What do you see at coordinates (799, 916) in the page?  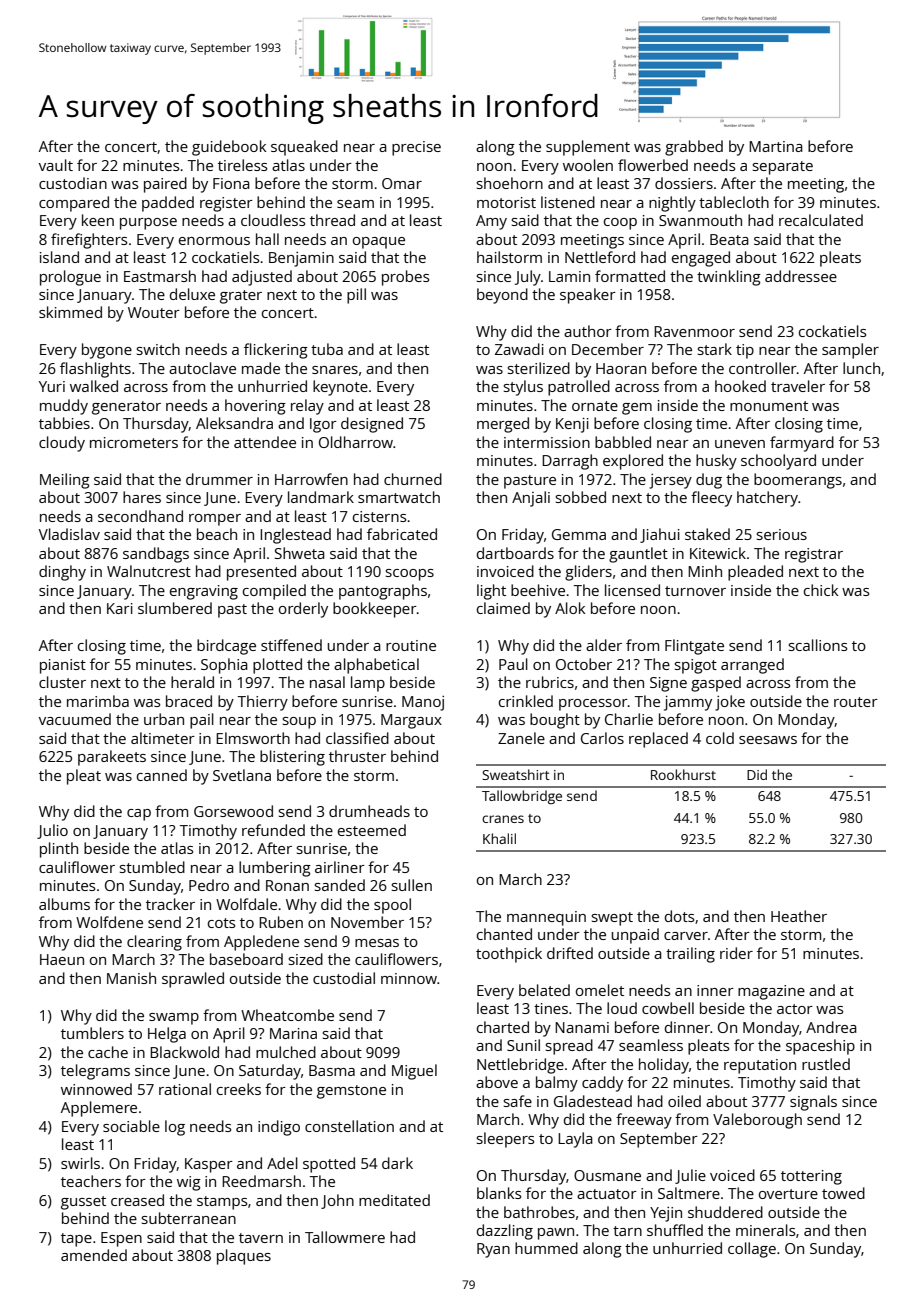 I see `Heather` at bounding box center [799, 916].
